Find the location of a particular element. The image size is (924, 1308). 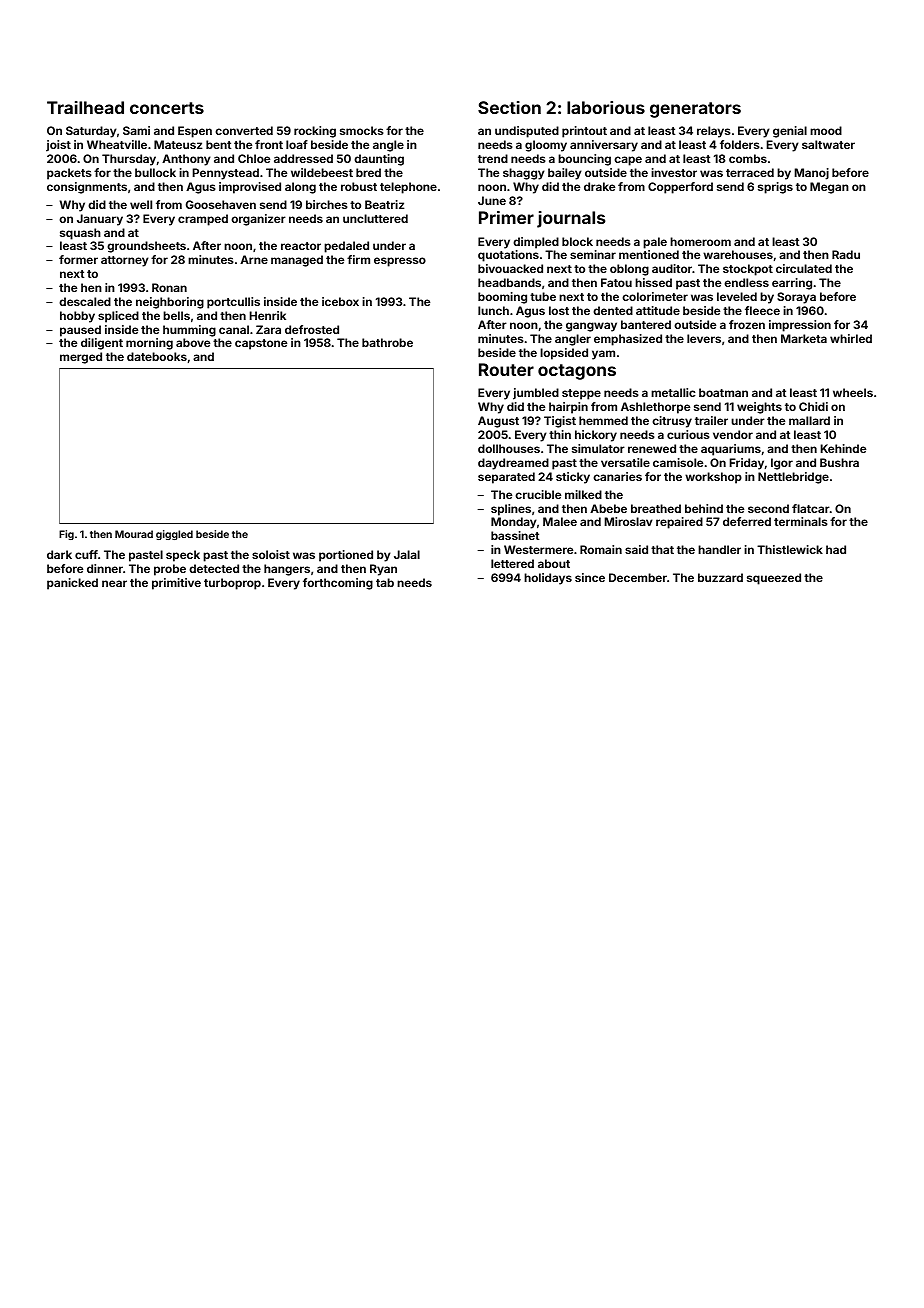

laborious is located at coordinates (606, 107).
